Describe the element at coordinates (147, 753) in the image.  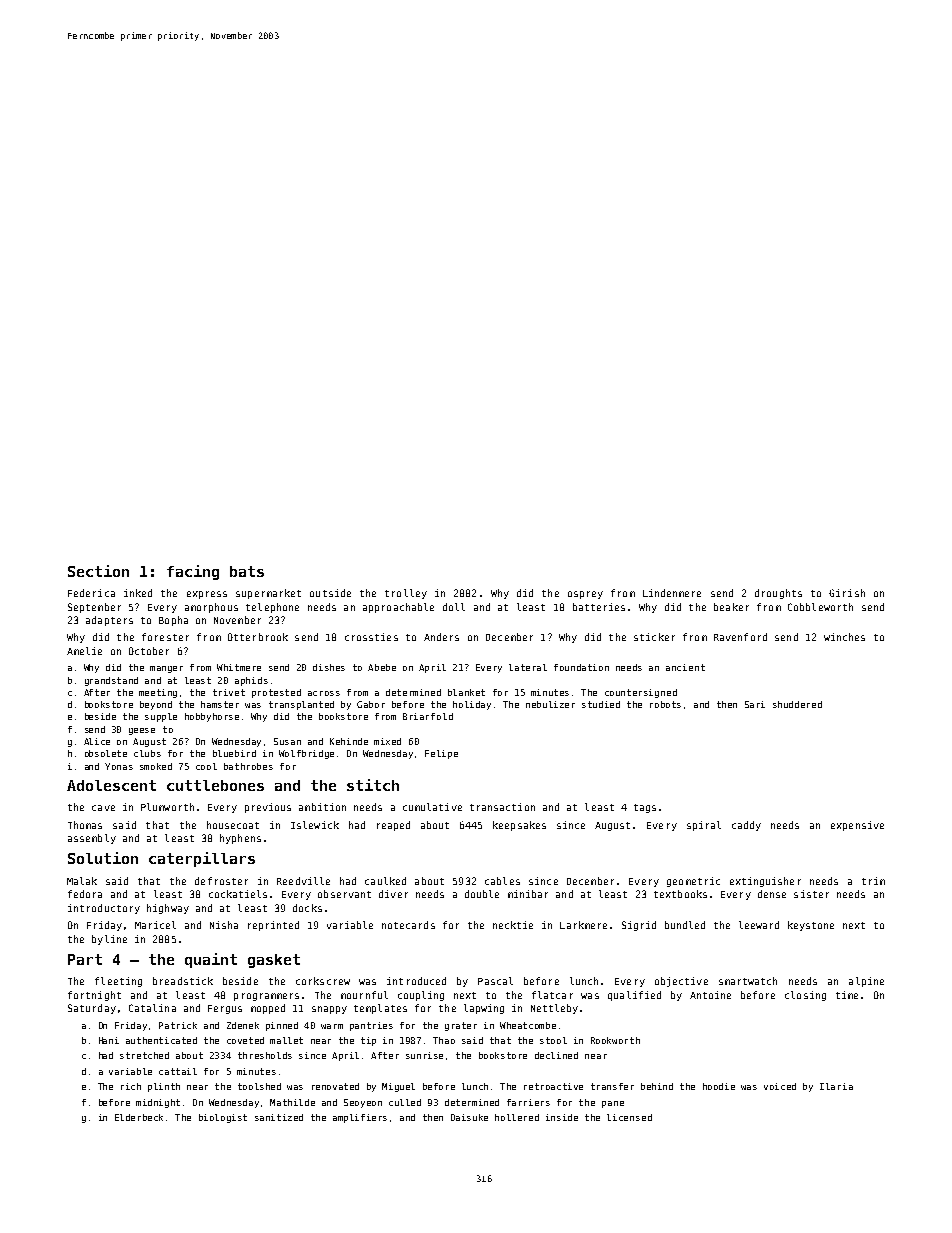
I see `clubs` at that location.
